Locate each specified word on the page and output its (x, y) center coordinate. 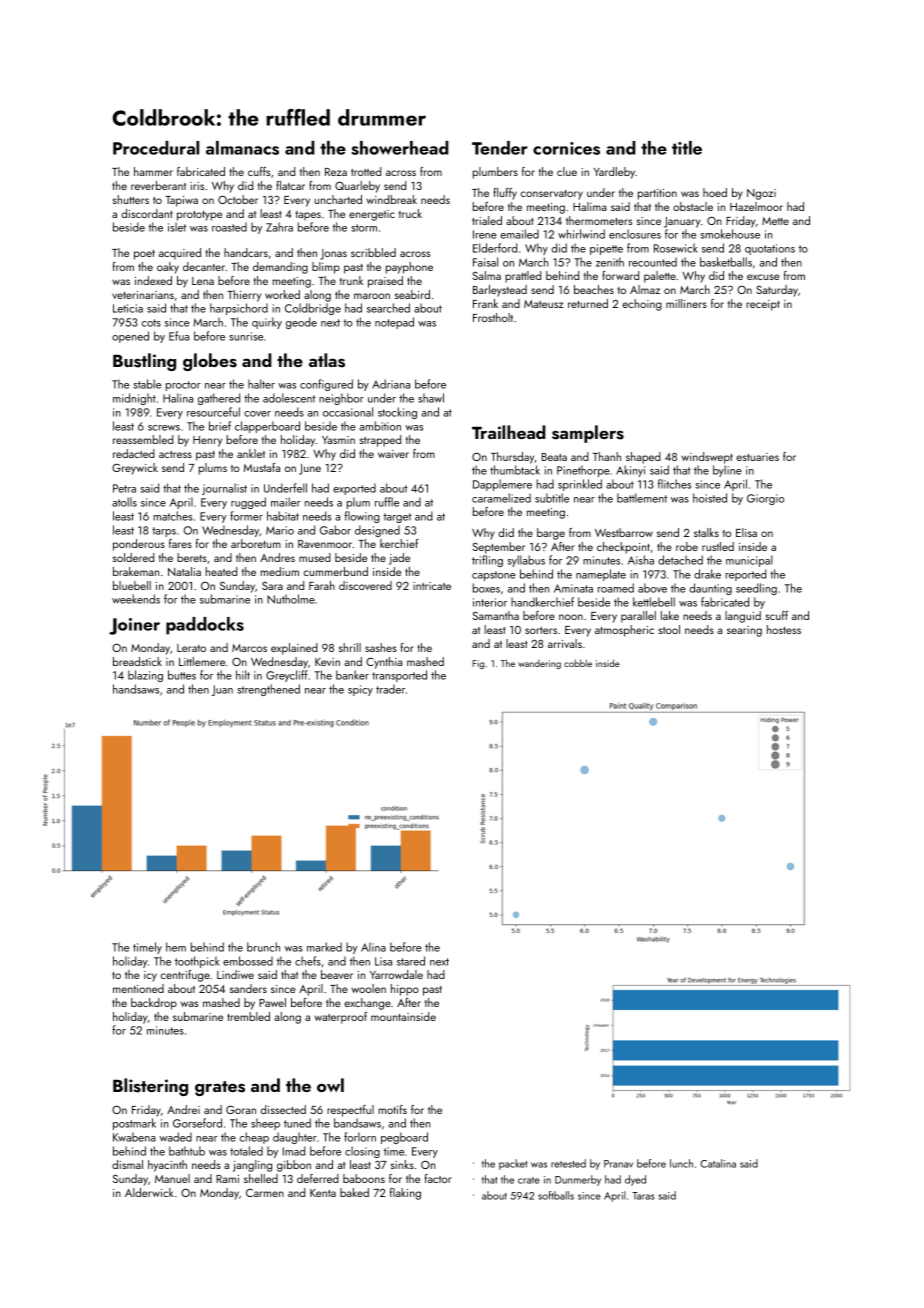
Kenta (323, 1193)
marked (324, 947)
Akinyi (630, 471)
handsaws (136, 689)
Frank (485, 303)
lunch (681, 1163)
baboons (364, 1178)
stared (411, 961)
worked (282, 294)
